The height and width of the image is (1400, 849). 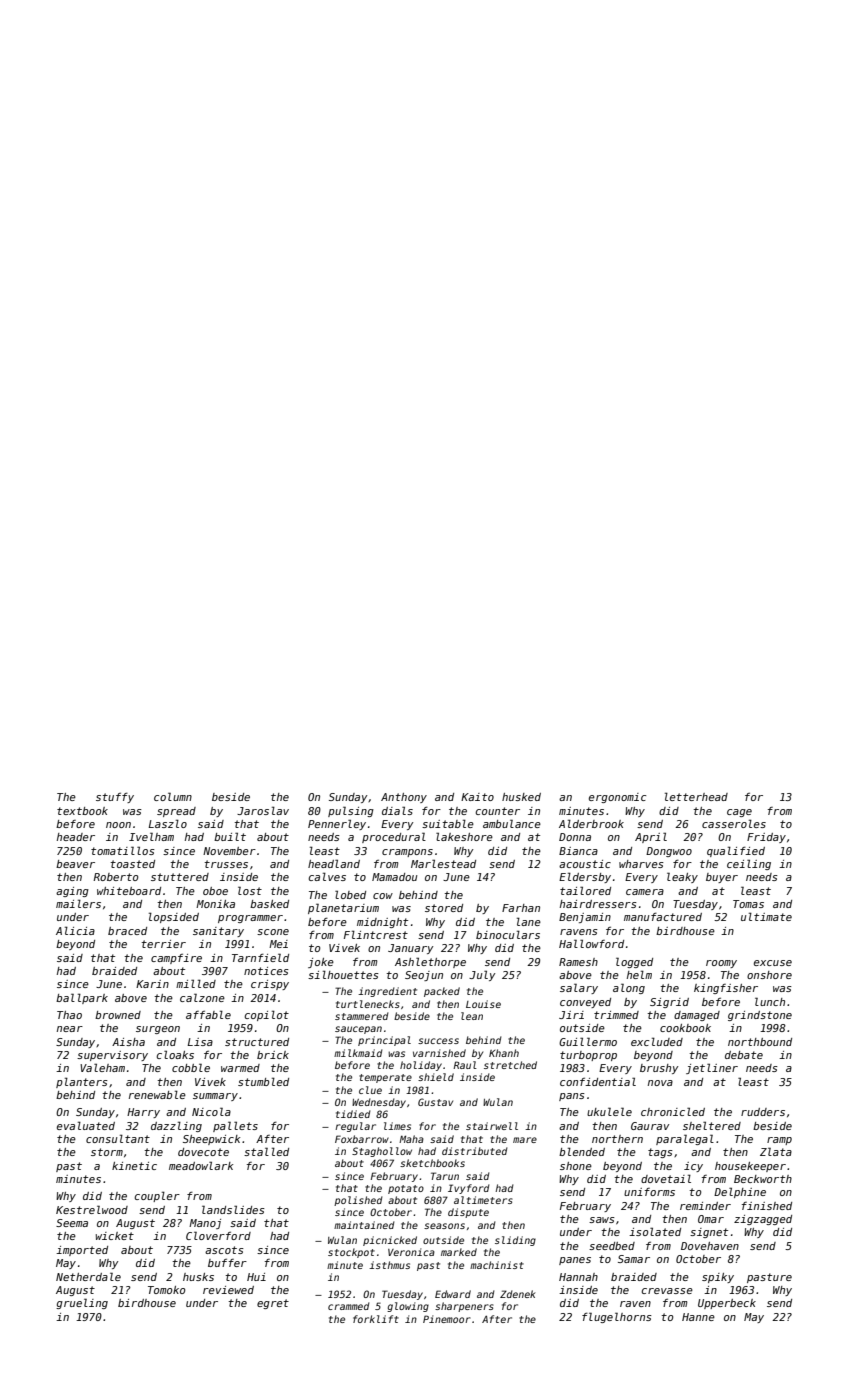 What do you see at coordinates (443, 863) in the image?
I see `Marlestead` at bounding box center [443, 863].
